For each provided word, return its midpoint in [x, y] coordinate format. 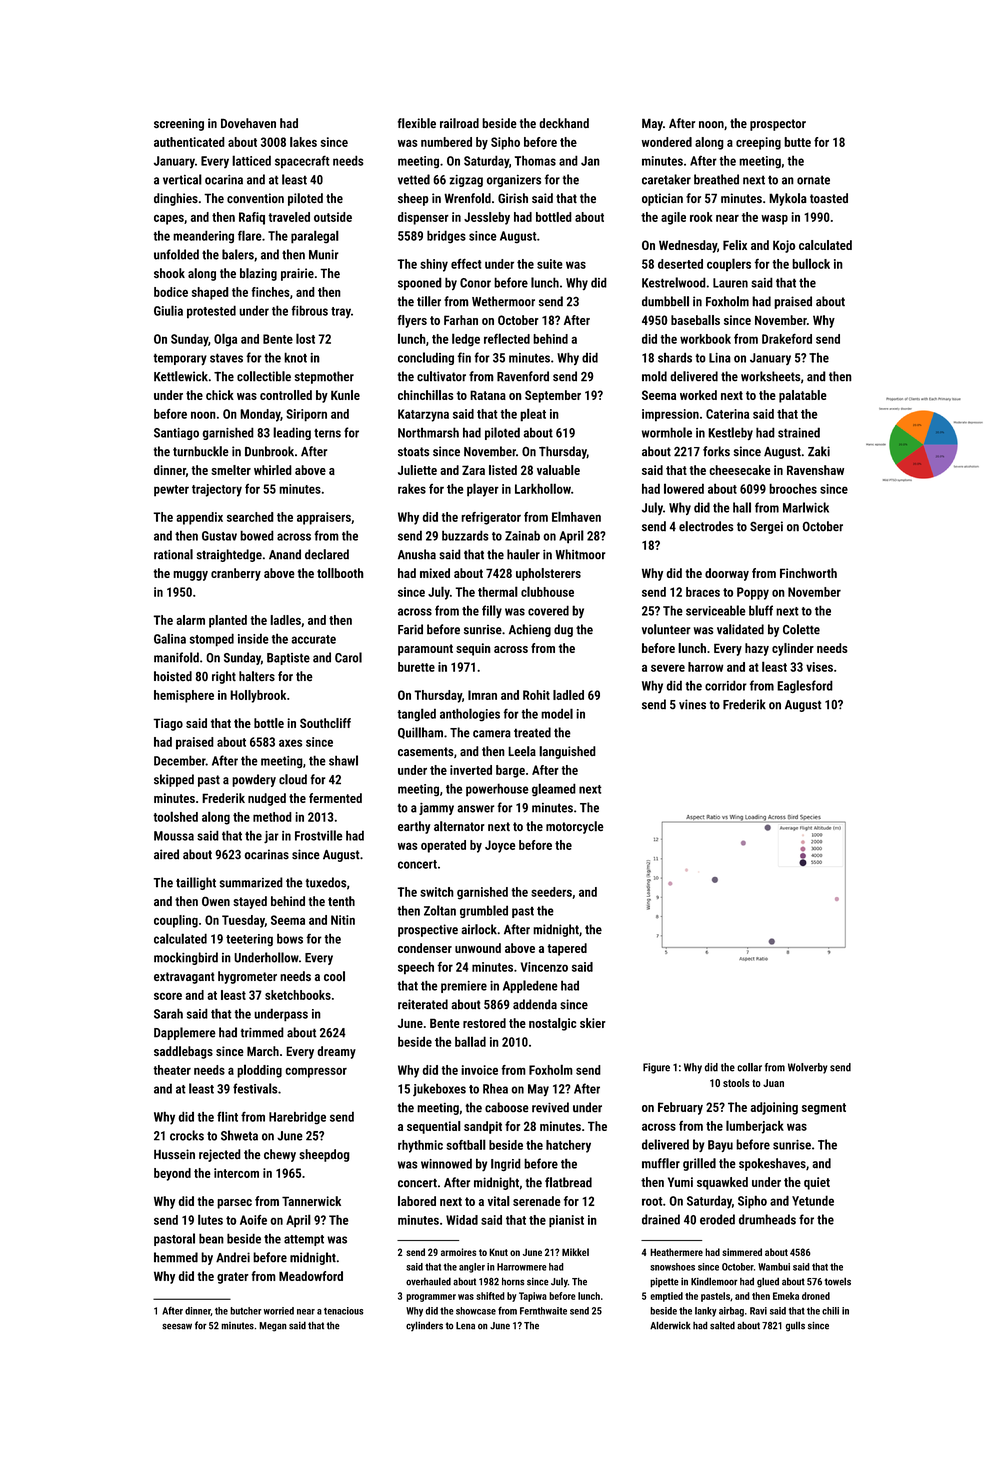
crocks [187, 1135]
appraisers [324, 518]
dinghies [176, 199]
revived [550, 1107]
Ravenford [523, 376]
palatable [803, 396]
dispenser [423, 218]
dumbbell [665, 301]
